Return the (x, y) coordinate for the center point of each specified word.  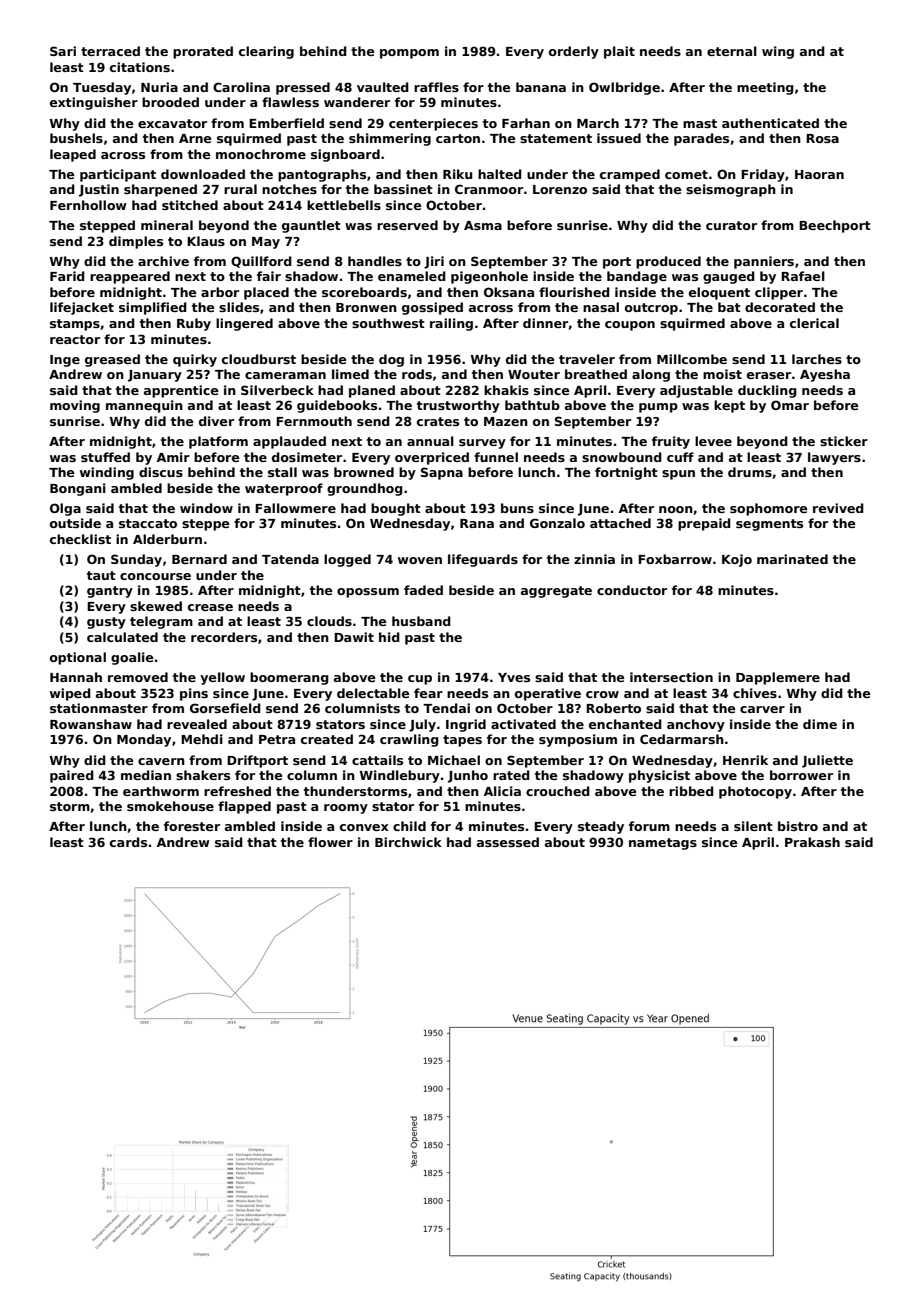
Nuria (159, 87)
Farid (67, 276)
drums (750, 472)
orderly (574, 52)
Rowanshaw (91, 724)
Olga (65, 509)
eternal (732, 51)
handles (375, 261)
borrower (801, 775)
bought (396, 509)
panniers (764, 262)
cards (128, 842)
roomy (346, 809)
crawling (409, 740)
